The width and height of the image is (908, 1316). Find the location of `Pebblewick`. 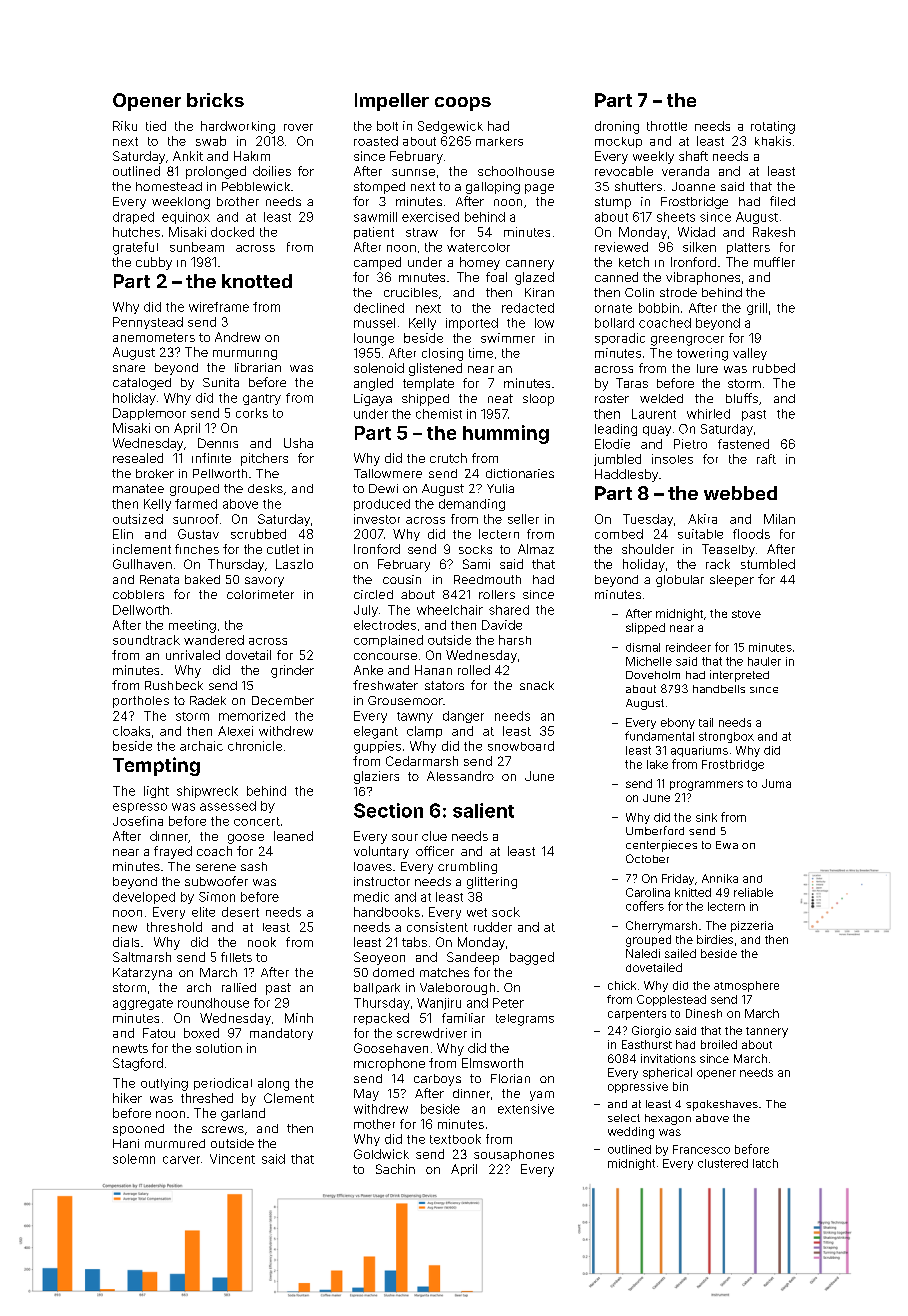

Pebblewick is located at coordinates (256, 186).
